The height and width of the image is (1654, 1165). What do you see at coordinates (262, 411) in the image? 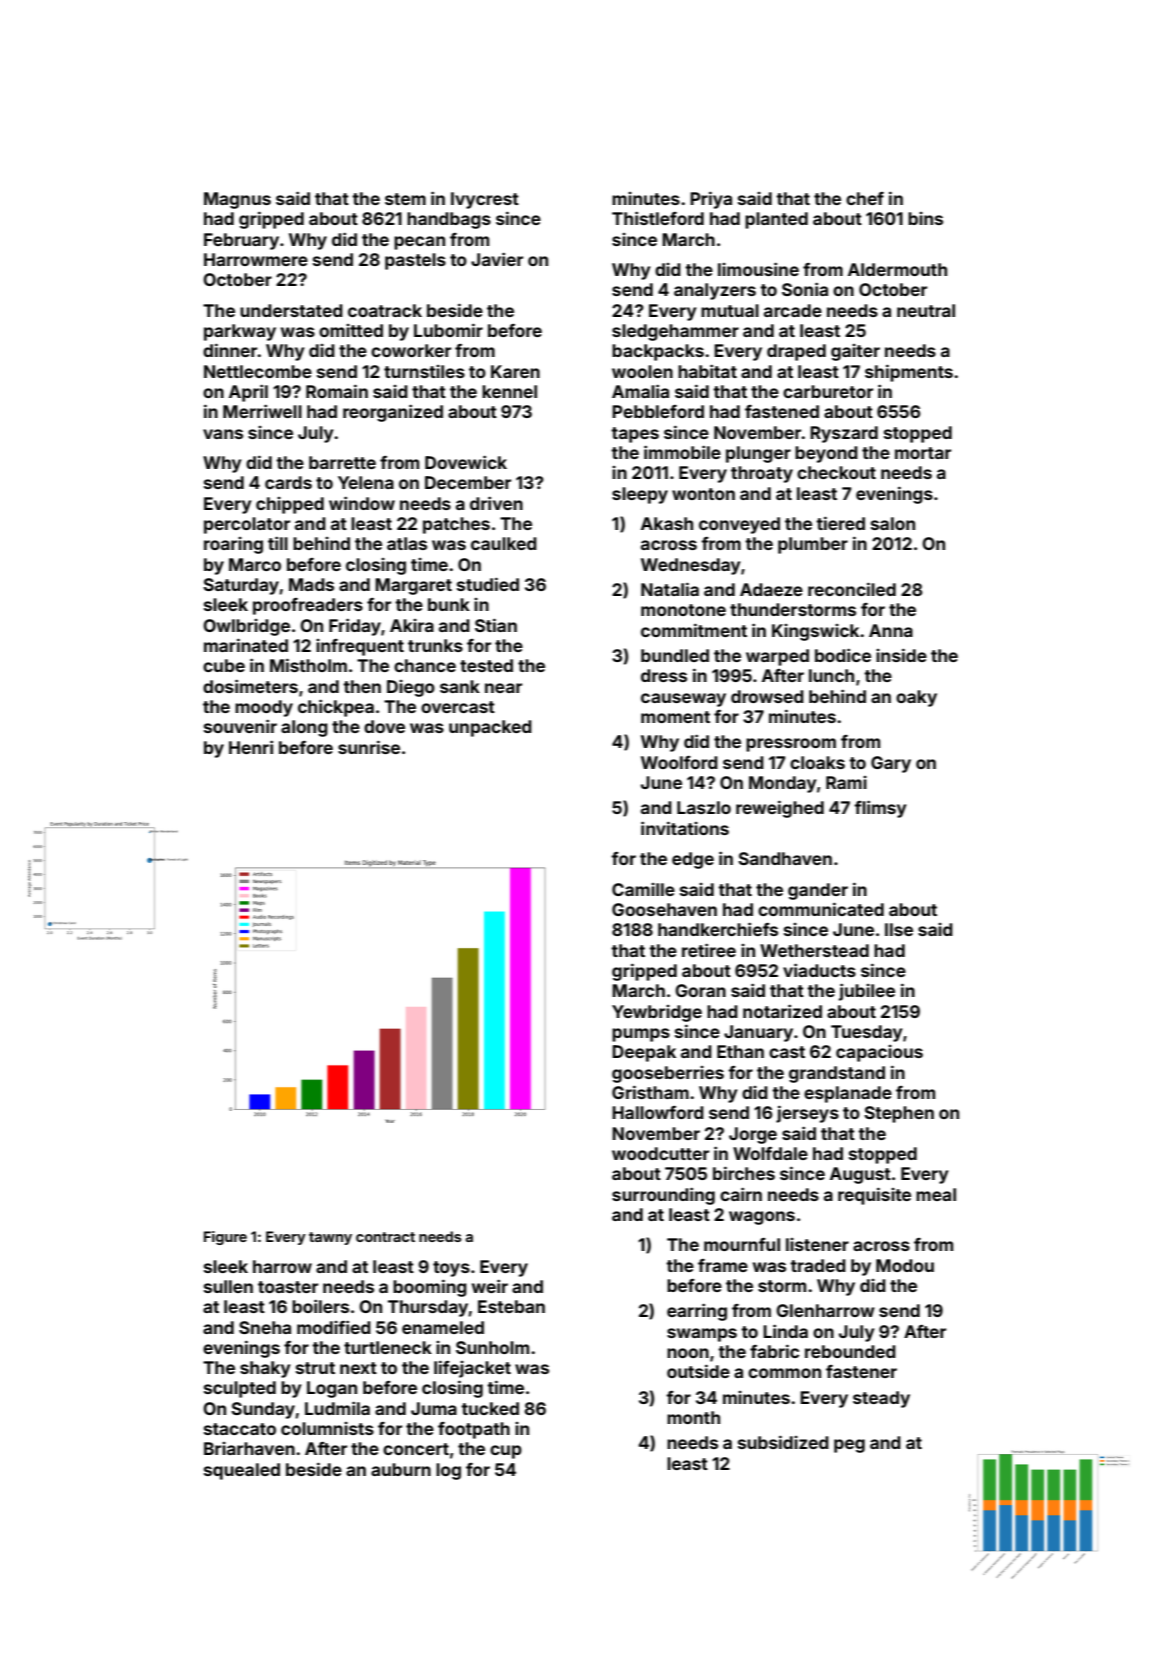
I see `Merriwell` at bounding box center [262, 411].
